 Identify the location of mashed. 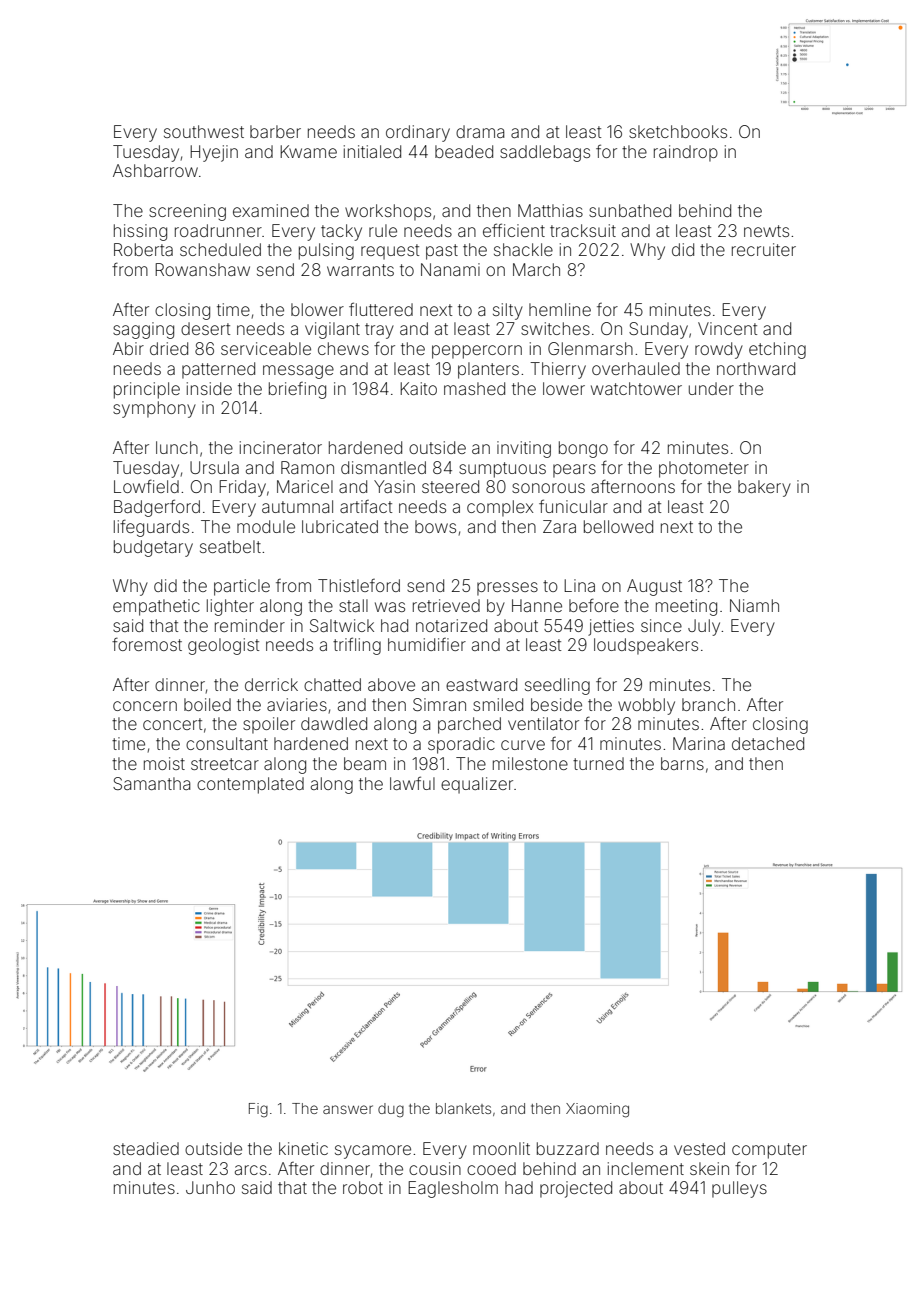
(474, 388).
